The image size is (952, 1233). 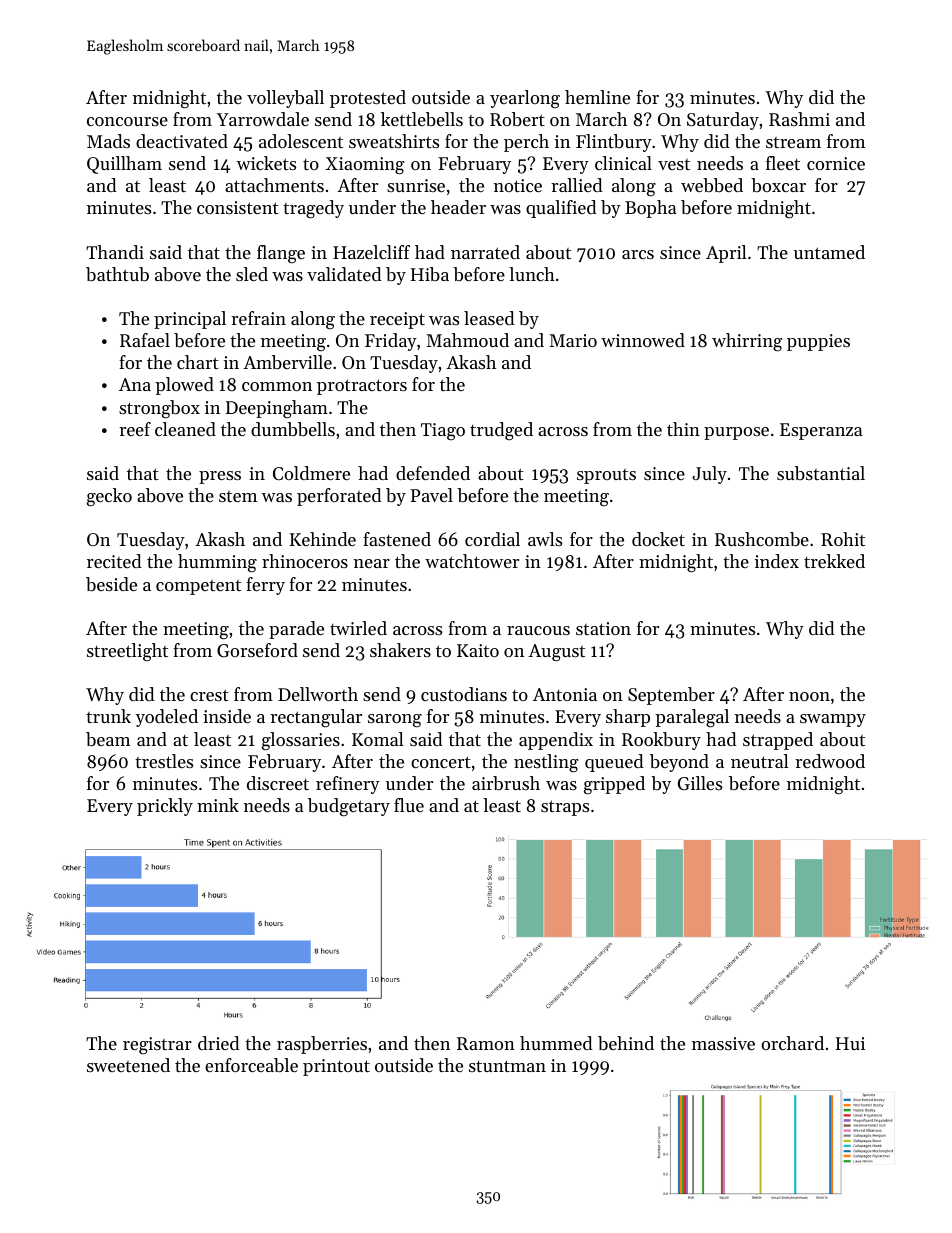 What do you see at coordinates (507, 1066) in the screenshot?
I see `stuntman` at bounding box center [507, 1066].
